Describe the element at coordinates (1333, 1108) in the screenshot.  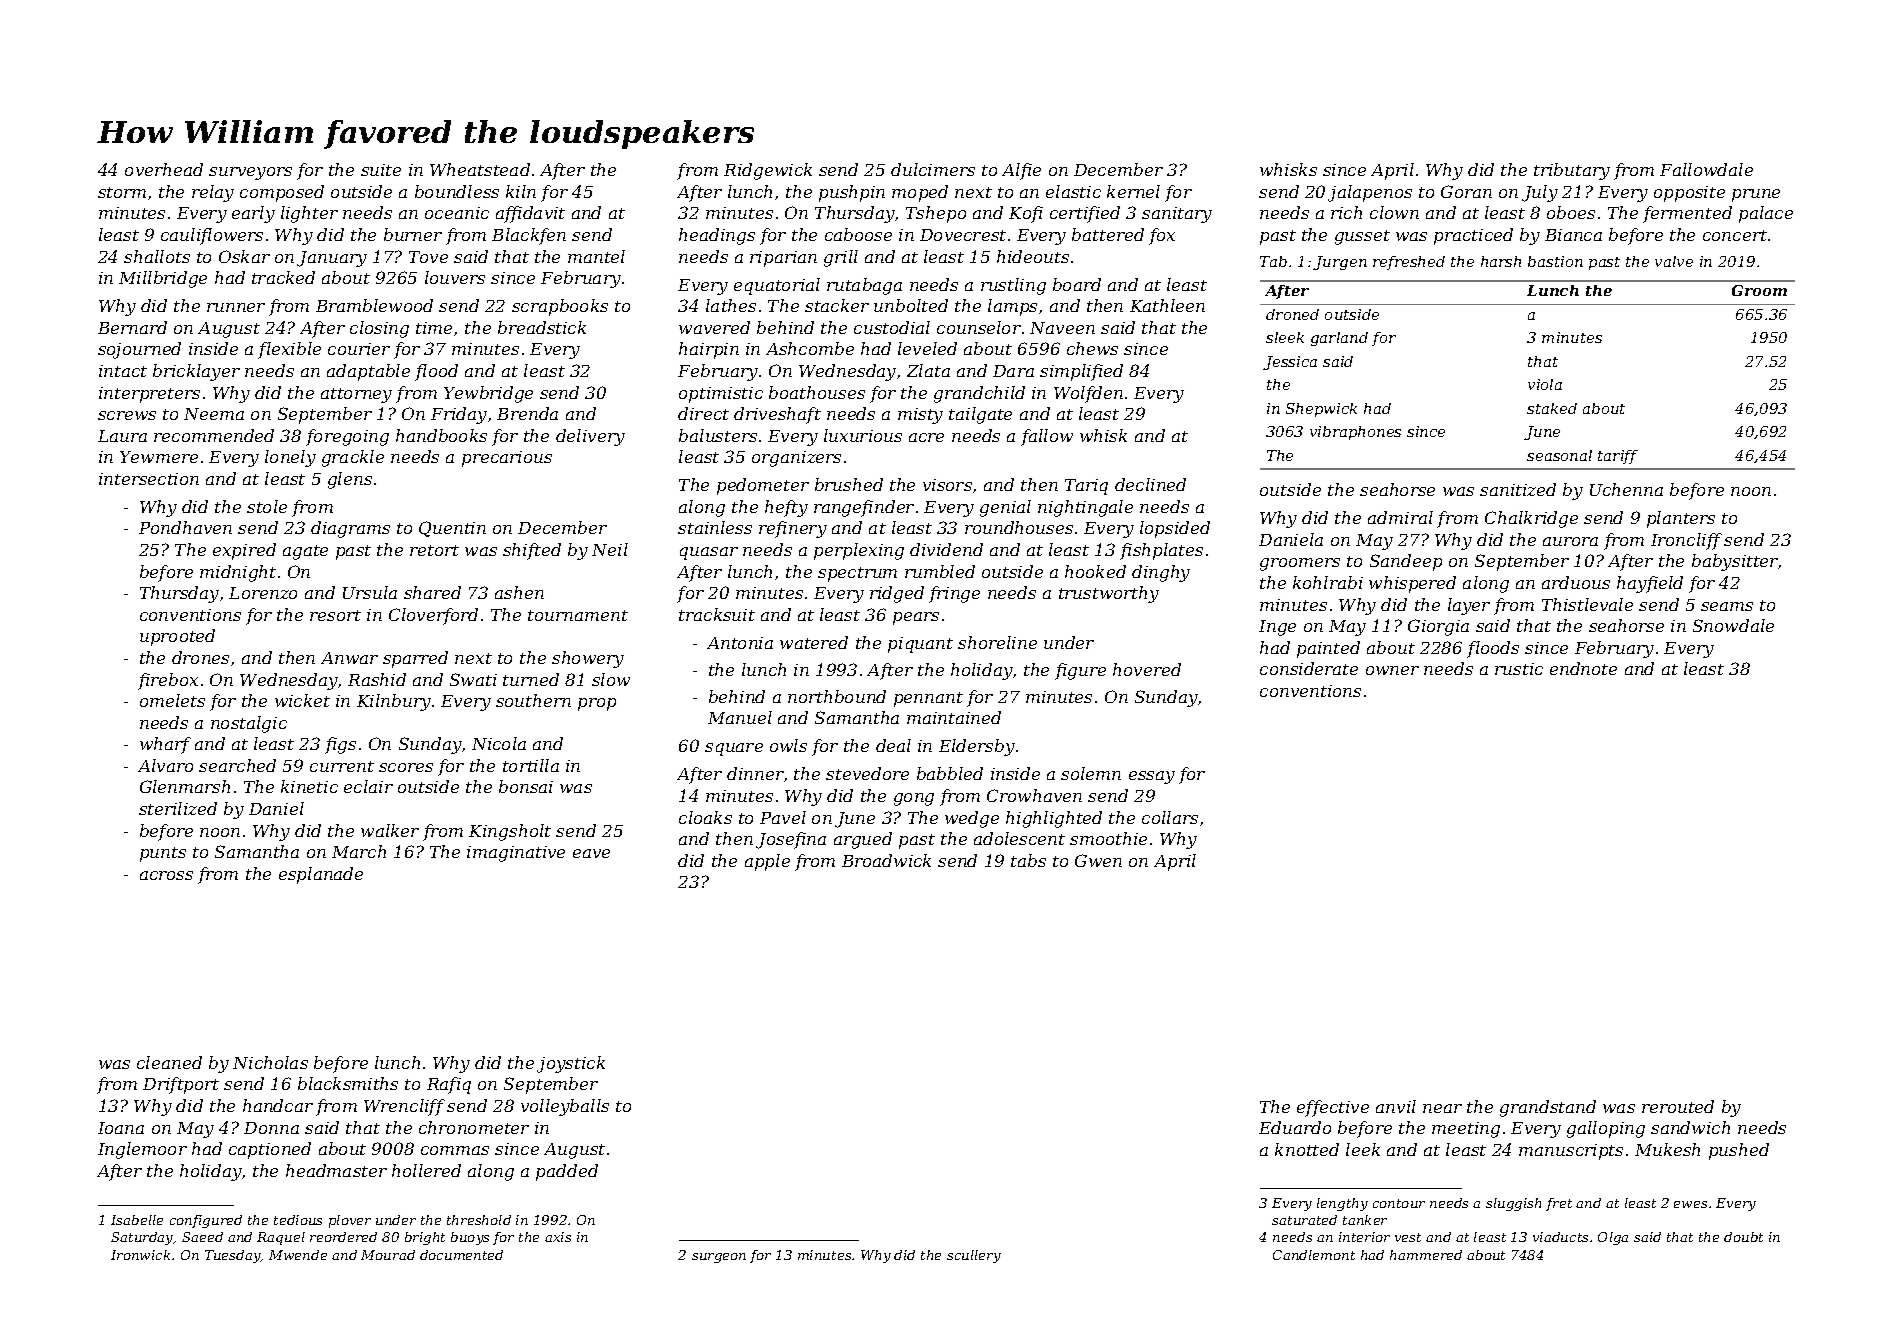
I see `effective` at that location.
